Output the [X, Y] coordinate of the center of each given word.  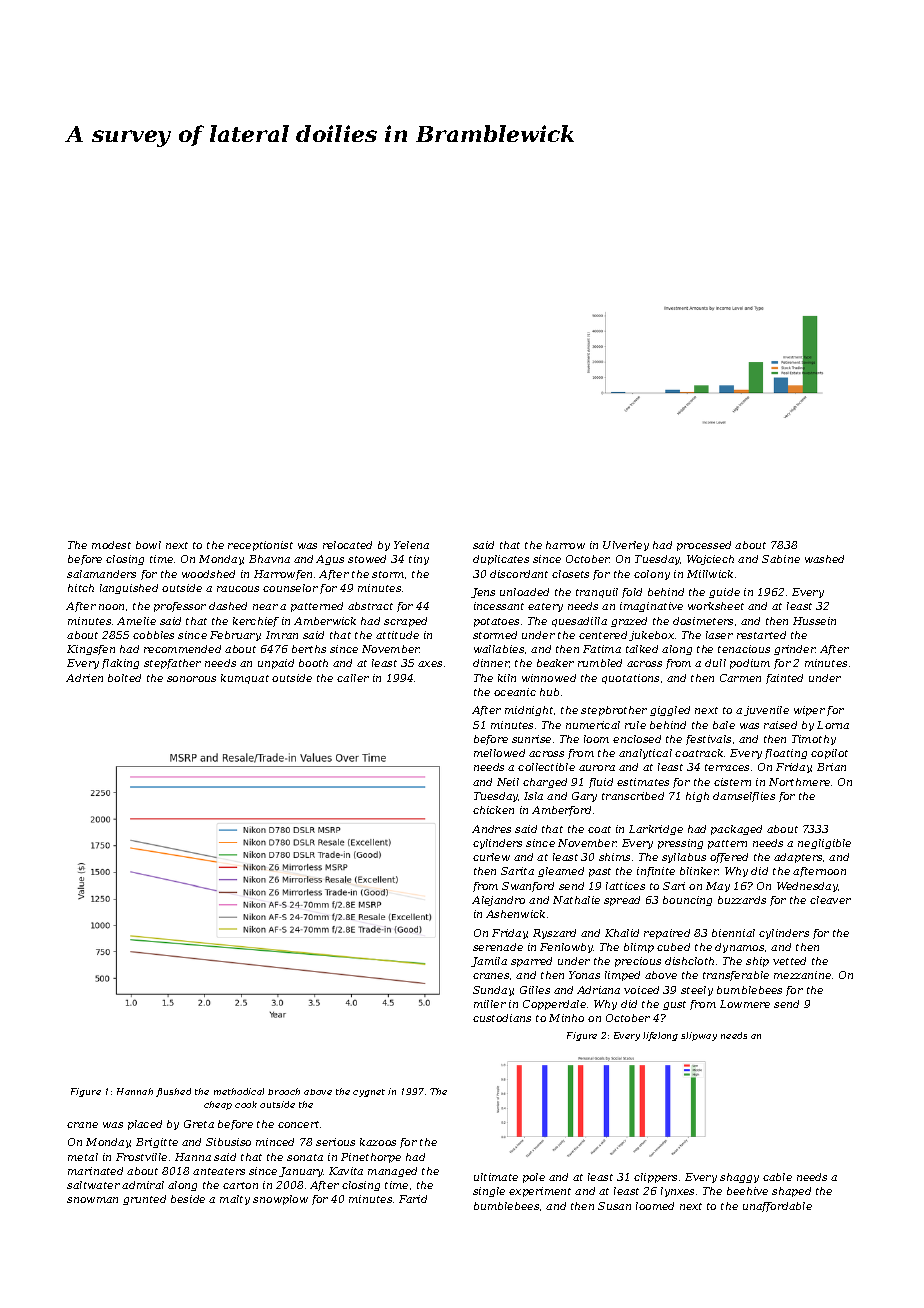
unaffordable [777, 1207]
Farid [413, 1199]
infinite [656, 872]
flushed [173, 1092]
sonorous [191, 679]
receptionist [260, 546]
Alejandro [498, 901]
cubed [673, 947]
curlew [491, 857]
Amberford [561, 811]
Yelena [411, 545]
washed [824, 559]
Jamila [489, 962]
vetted [789, 961]
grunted [144, 1200]
